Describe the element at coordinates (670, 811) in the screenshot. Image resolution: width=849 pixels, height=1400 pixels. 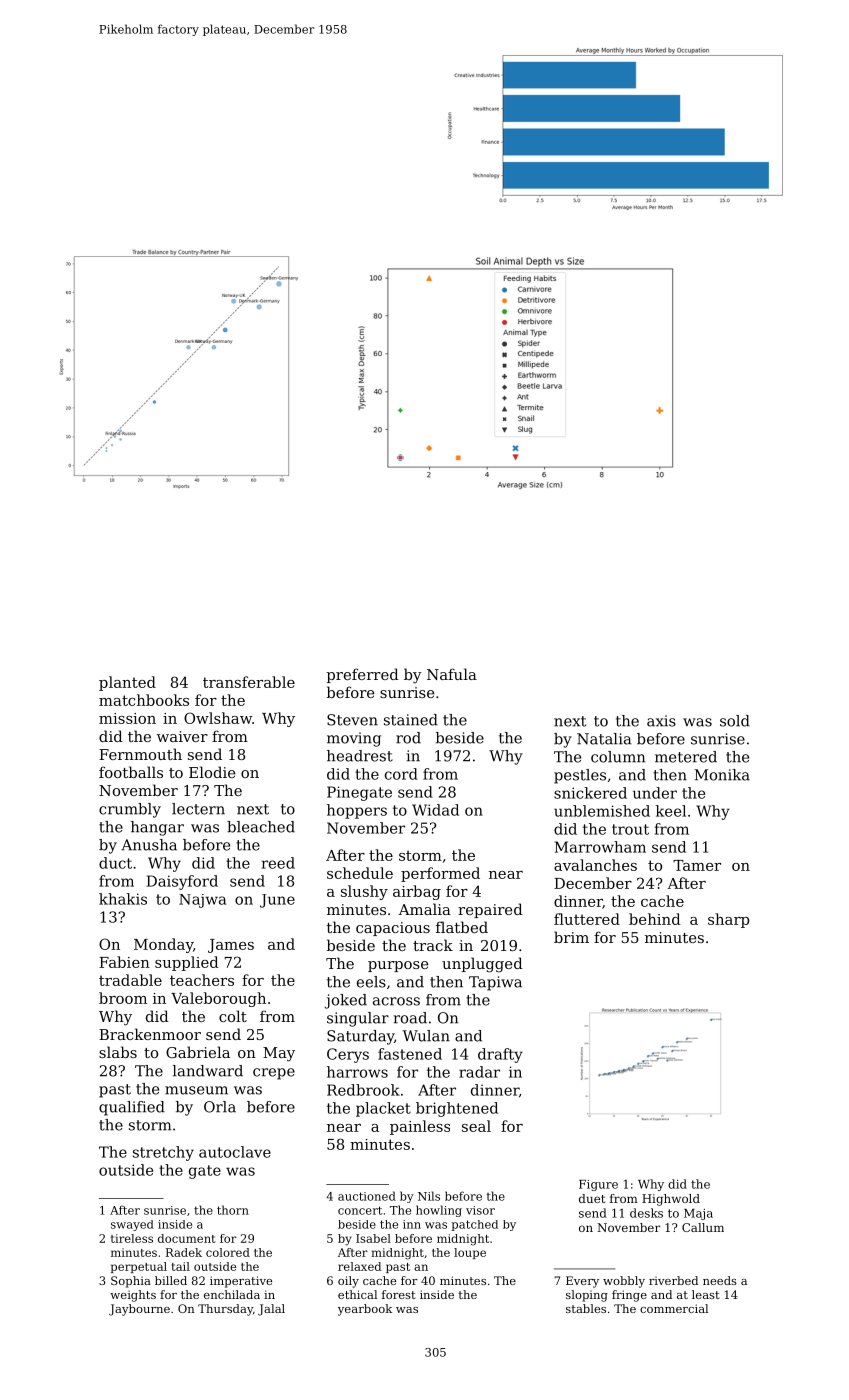
I see `keel` at that location.
